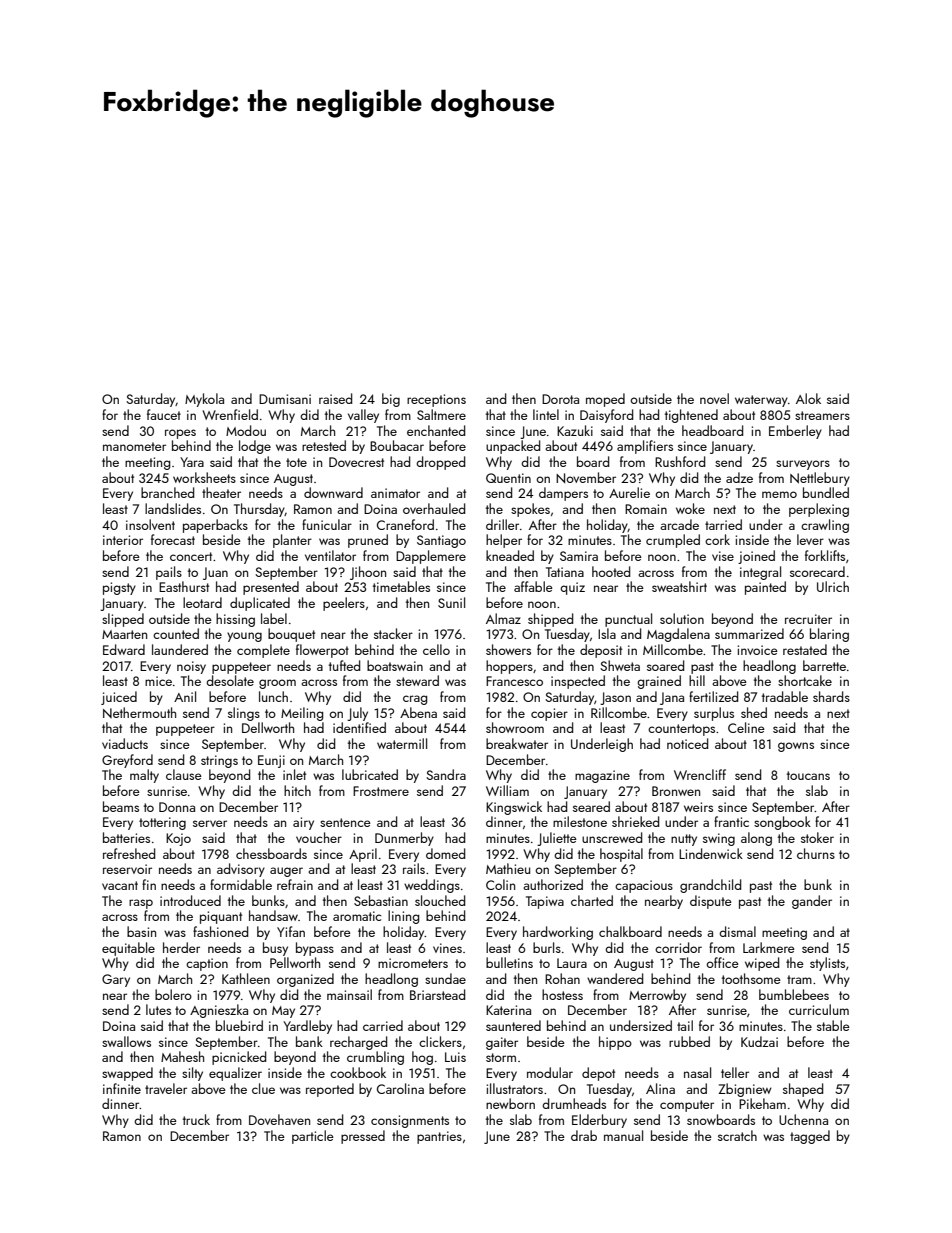 The image size is (952, 1233). I want to click on mainsail, so click(349, 994).
